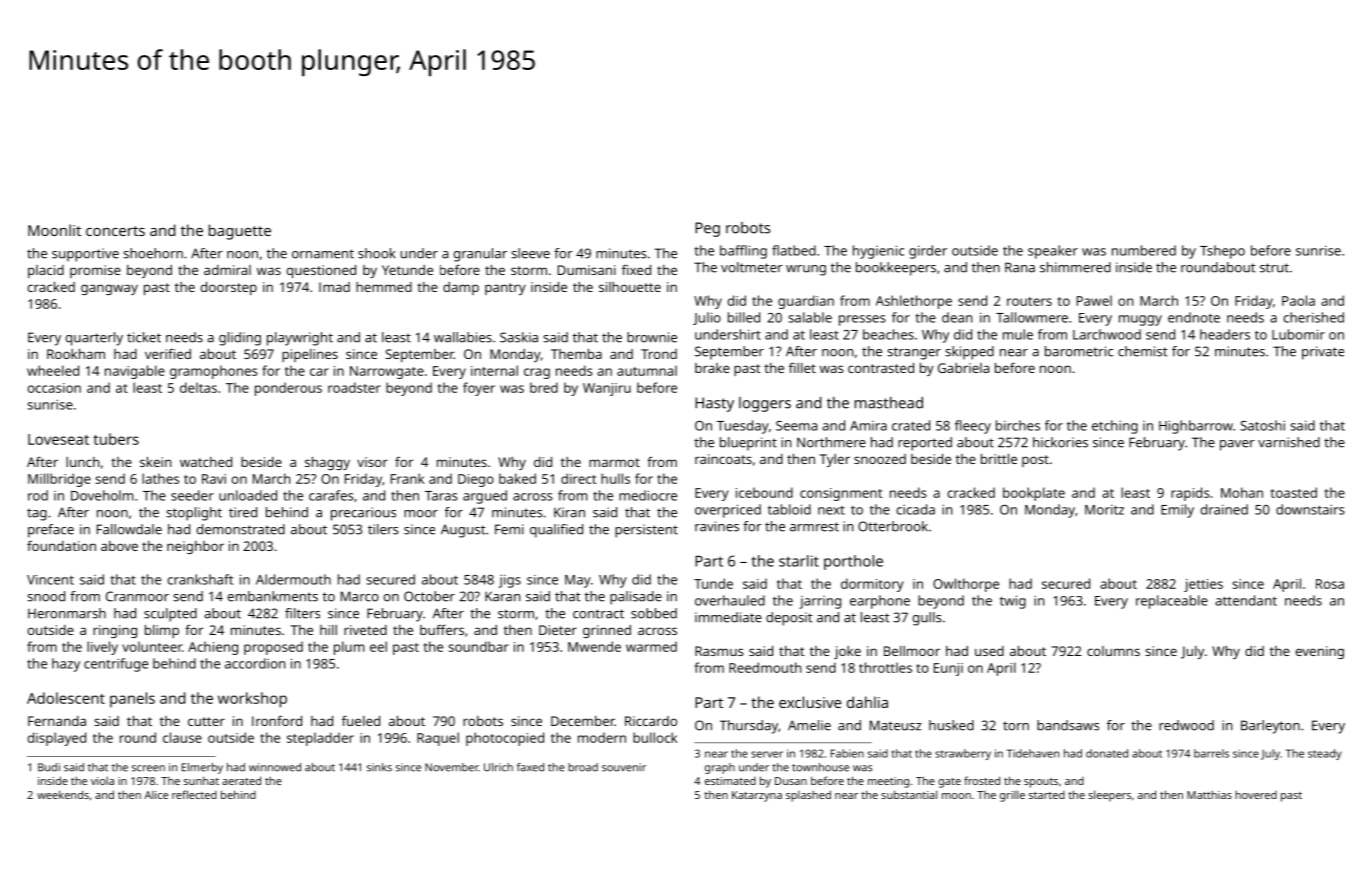 This screenshot has height=887, width=1372. Describe the element at coordinates (1113, 651) in the screenshot. I see `columns` at that location.
